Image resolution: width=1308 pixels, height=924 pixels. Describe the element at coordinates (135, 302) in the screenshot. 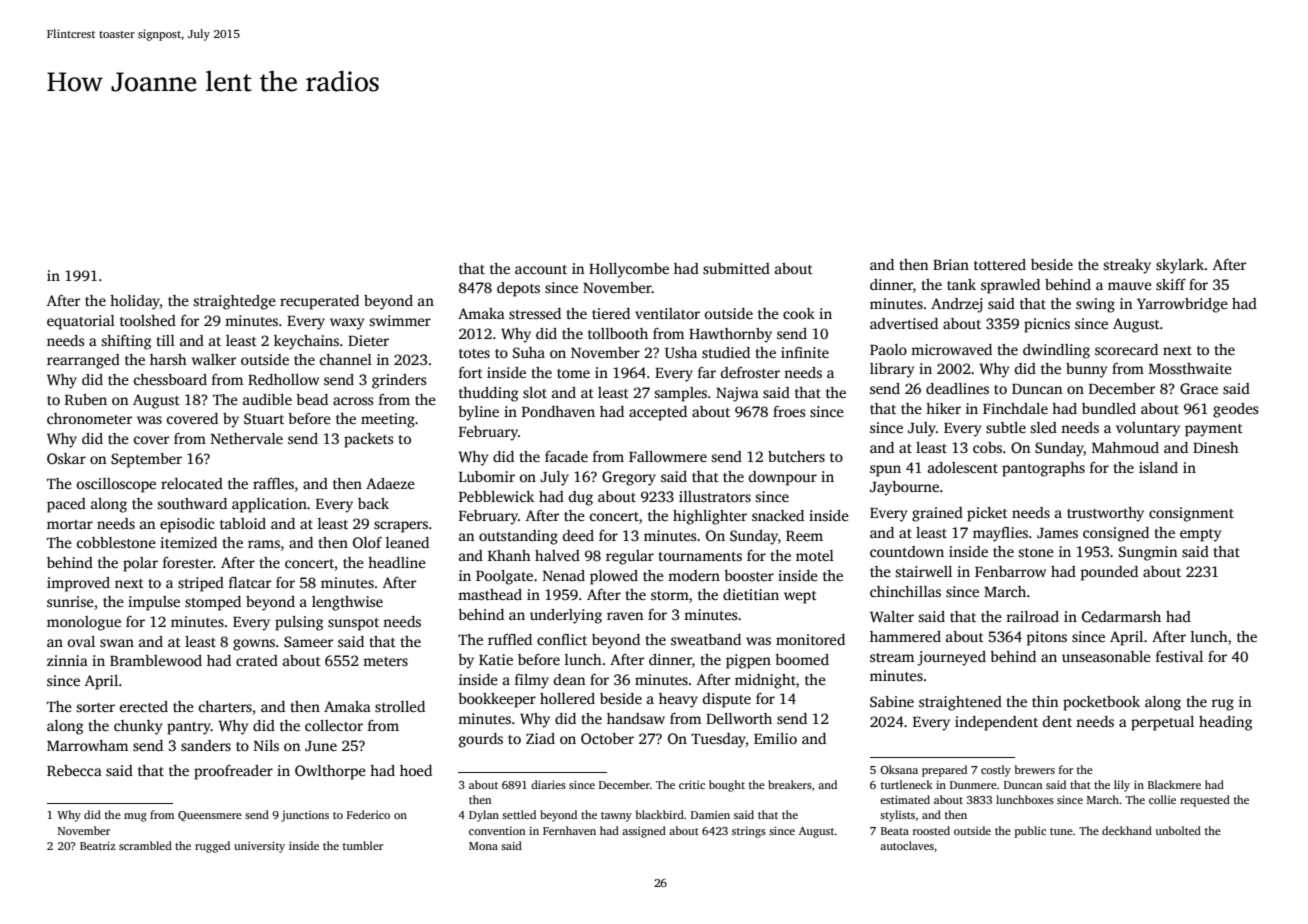

I see `holiday` at that location.
